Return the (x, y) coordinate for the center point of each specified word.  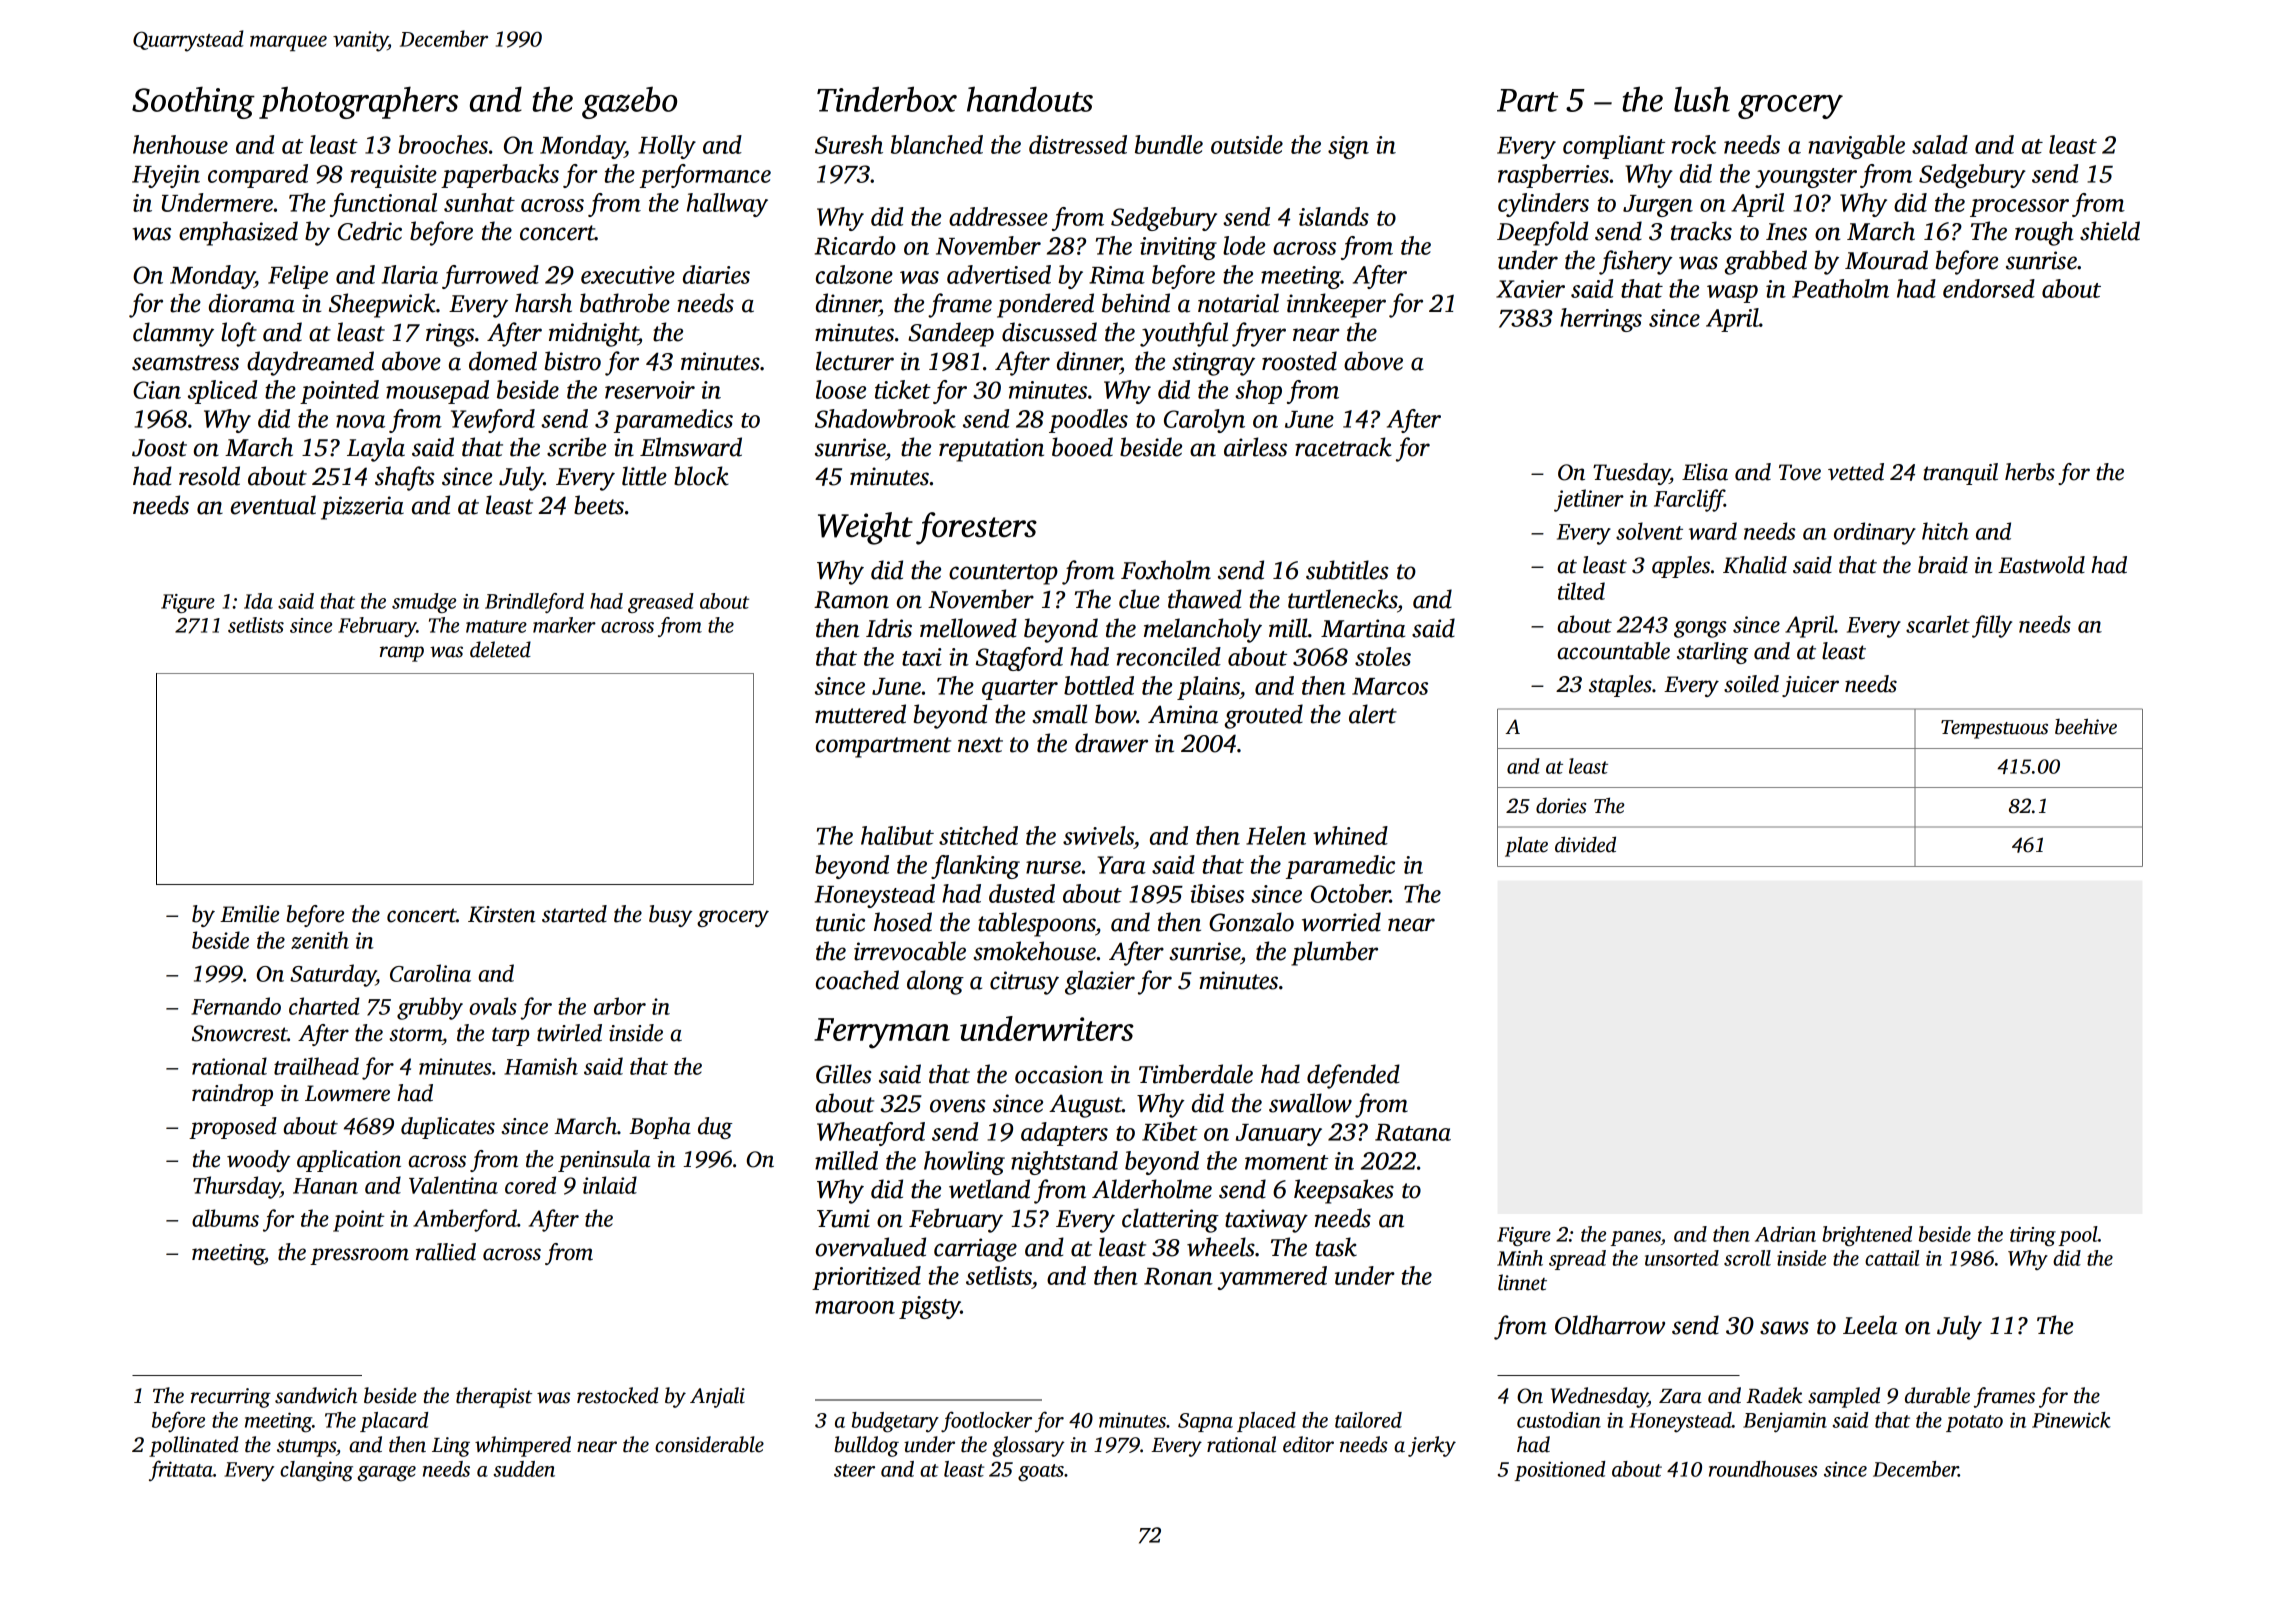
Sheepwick (382, 305)
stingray (1213, 364)
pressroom (359, 1256)
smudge (424, 603)
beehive (2086, 726)
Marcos (1390, 686)
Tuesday (1631, 474)
